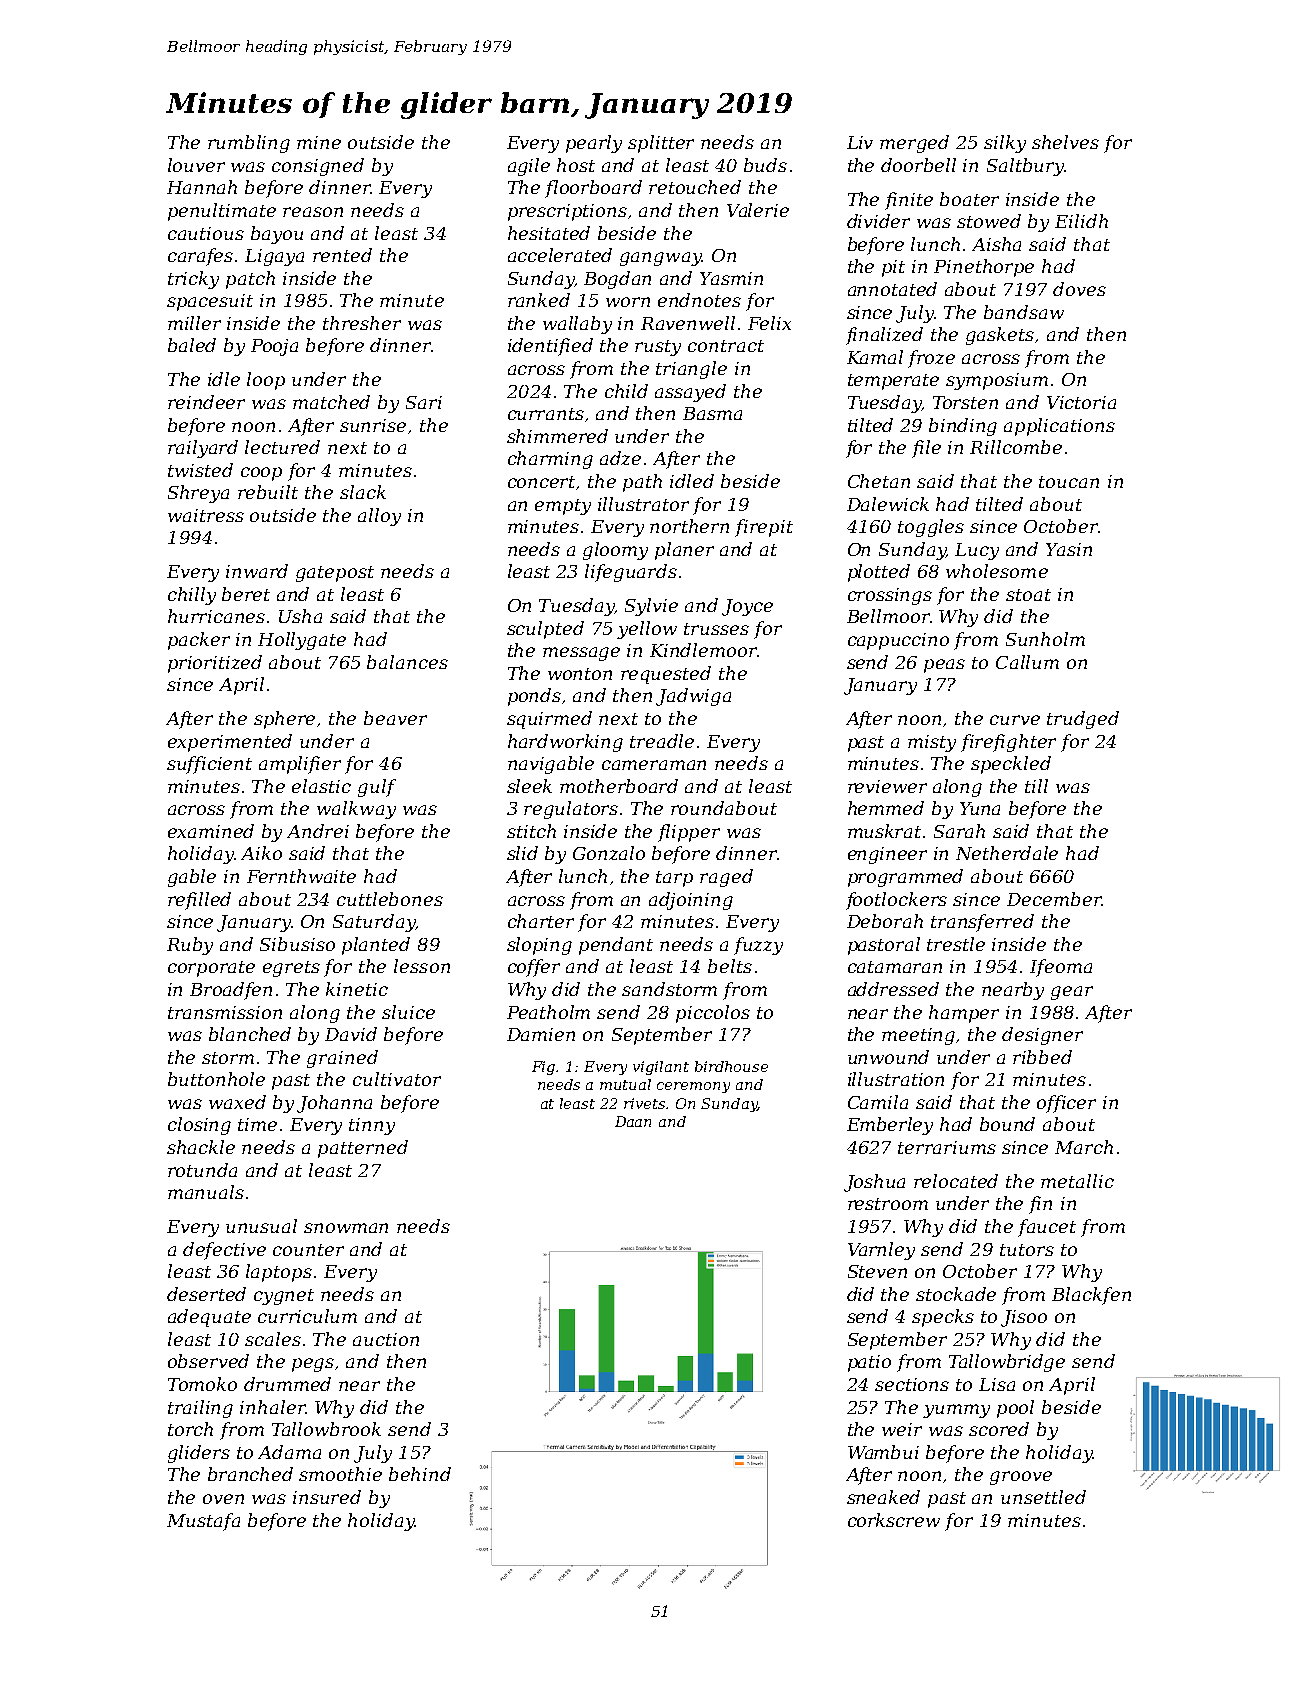 The height and width of the document is (1683, 1301). Describe the element at coordinates (282, 447) in the document. I see `lectured` at that location.
